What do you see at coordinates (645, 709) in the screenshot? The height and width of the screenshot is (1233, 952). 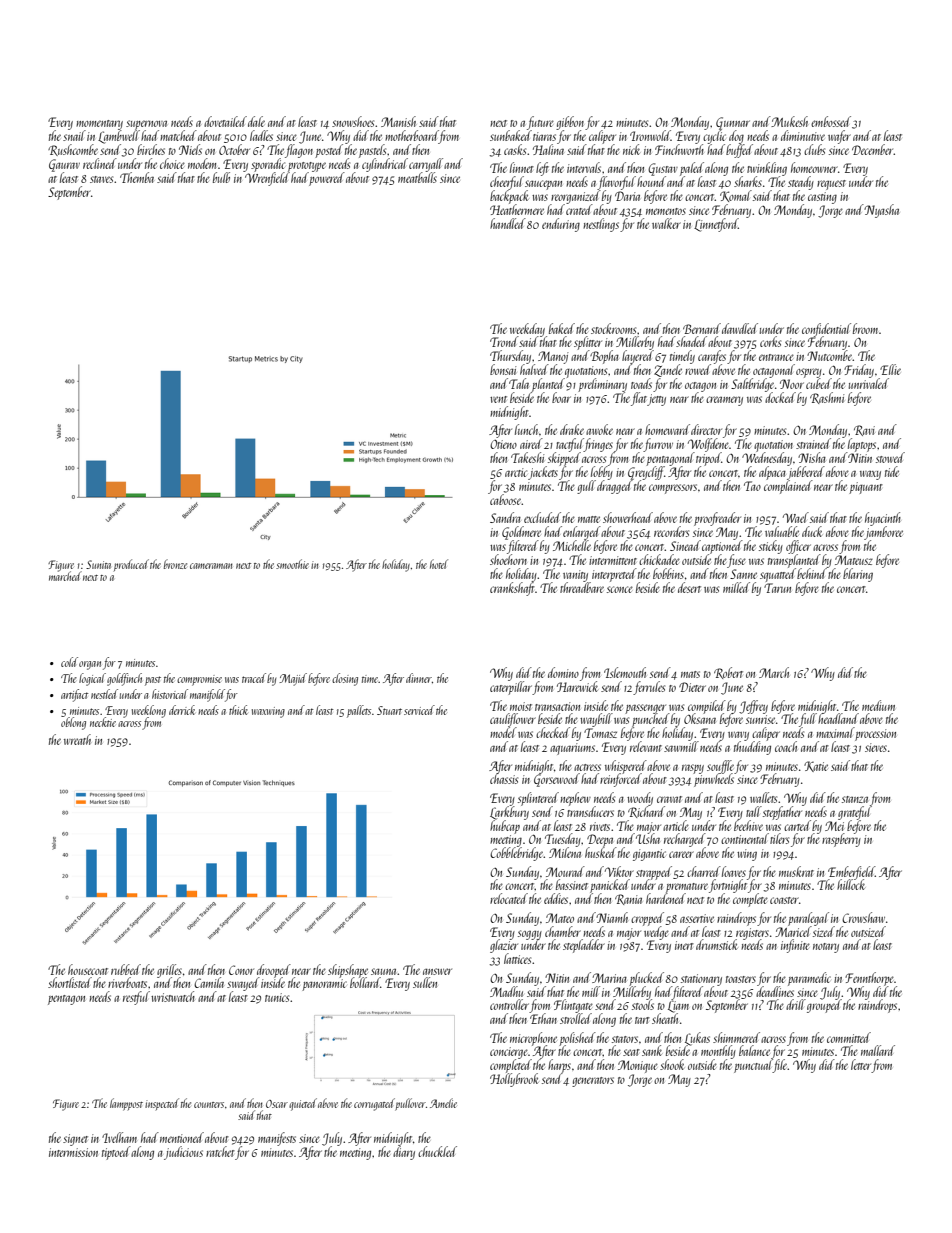 I see `passenger` at bounding box center [645, 709].
